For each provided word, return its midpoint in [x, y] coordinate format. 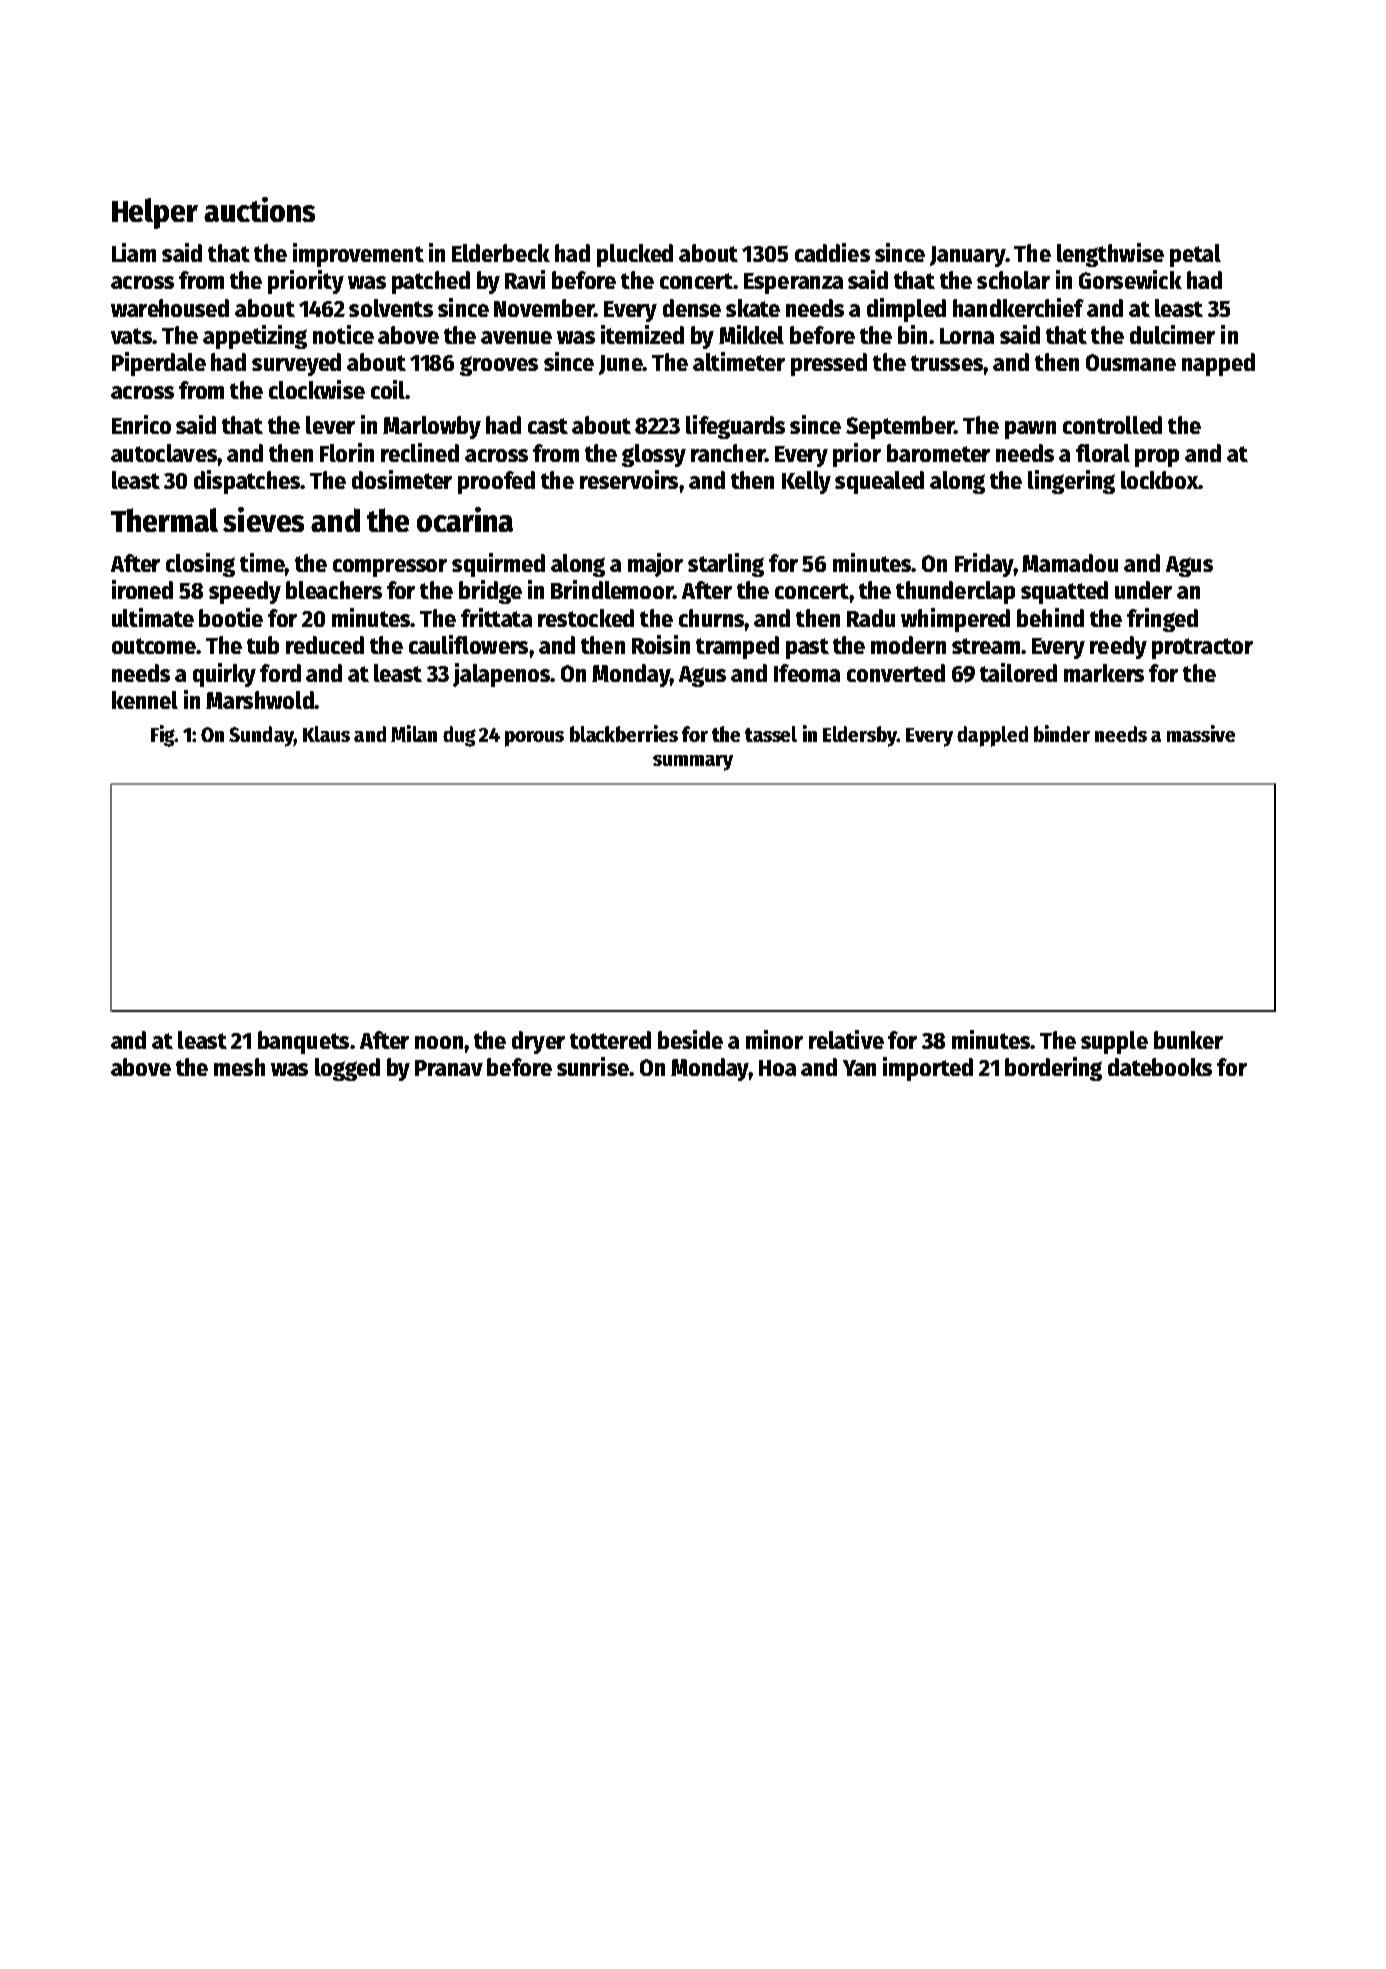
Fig [163, 736]
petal [1195, 255]
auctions [259, 209]
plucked [635, 255]
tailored [1018, 672]
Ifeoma [807, 673]
